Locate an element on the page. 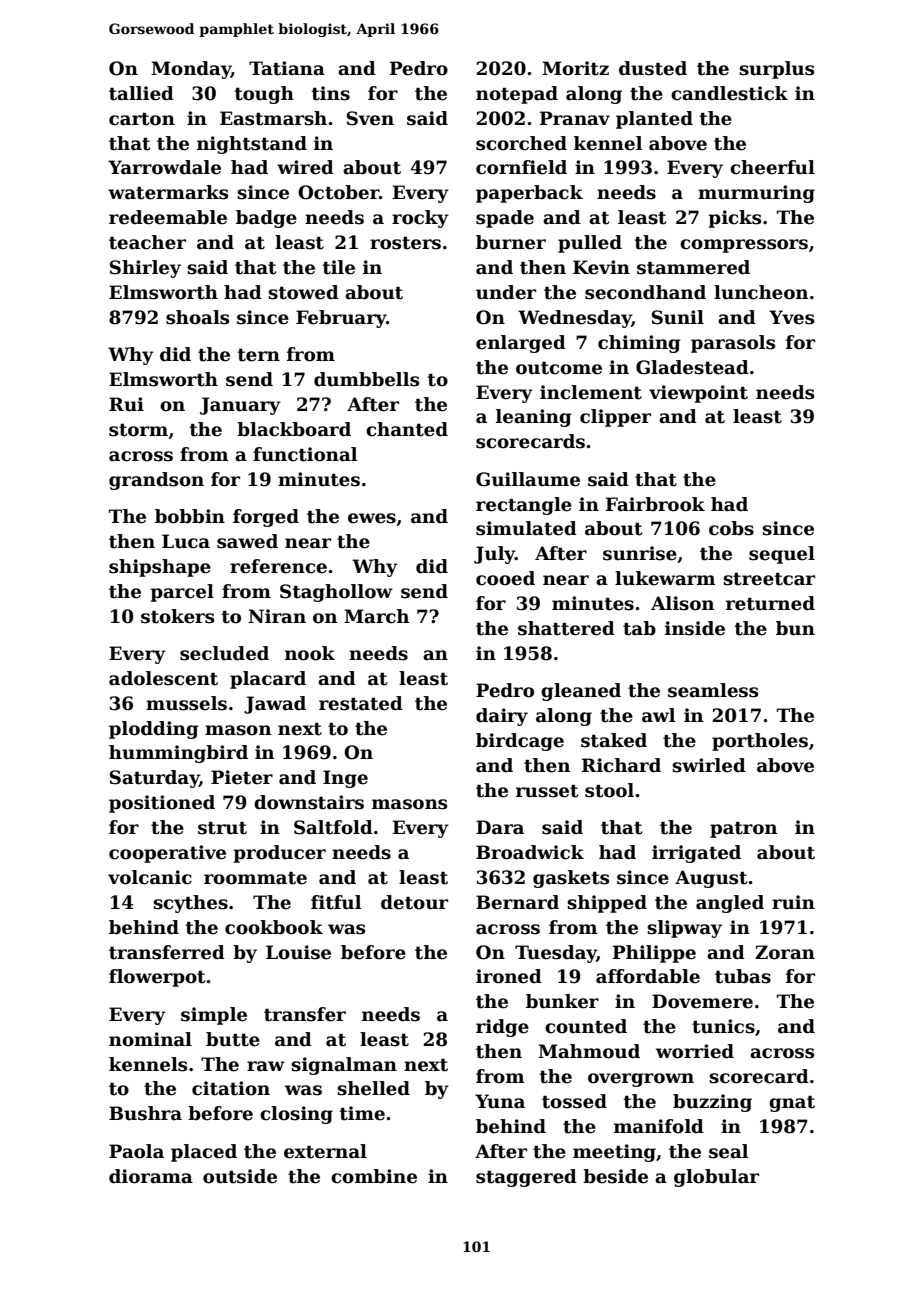 The image size is (924, 1311). Saltfold is located at coordinates (333, 827).
